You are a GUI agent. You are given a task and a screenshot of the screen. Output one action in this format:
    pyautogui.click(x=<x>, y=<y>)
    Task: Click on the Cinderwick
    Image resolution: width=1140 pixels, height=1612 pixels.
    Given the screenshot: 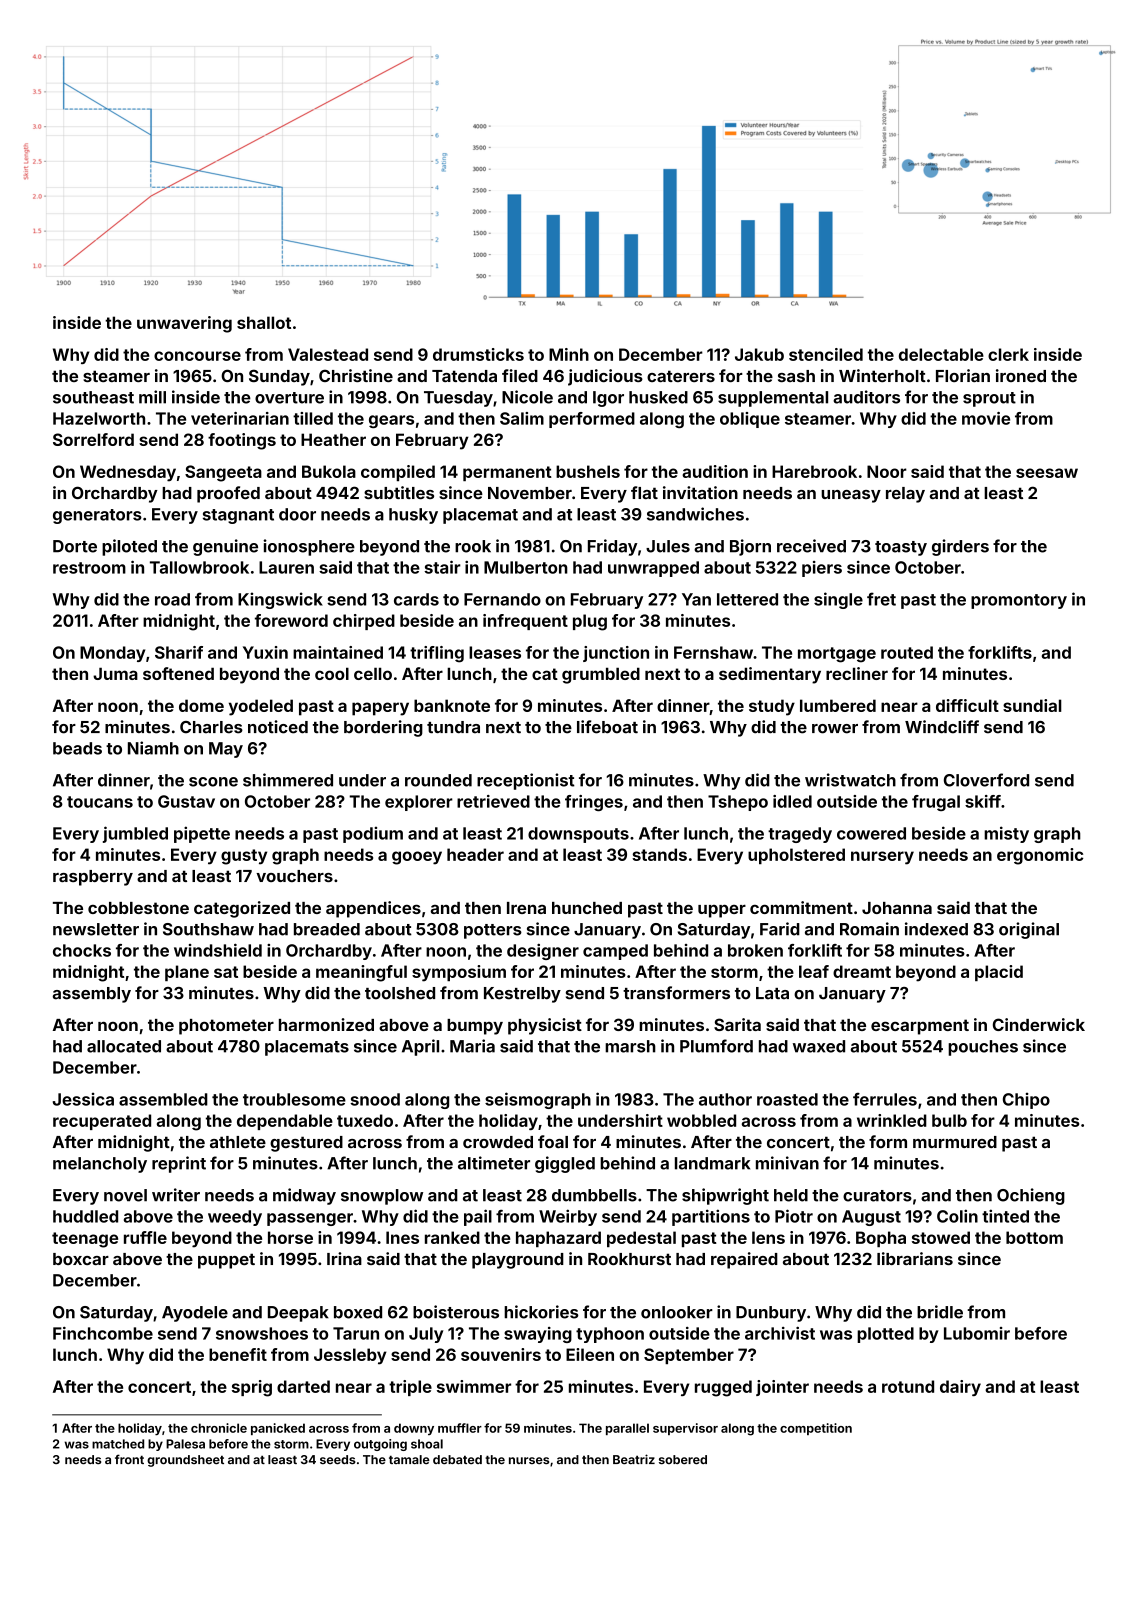 What is the action you would take?
    pyautogui.click(x=1039, y=1024)
